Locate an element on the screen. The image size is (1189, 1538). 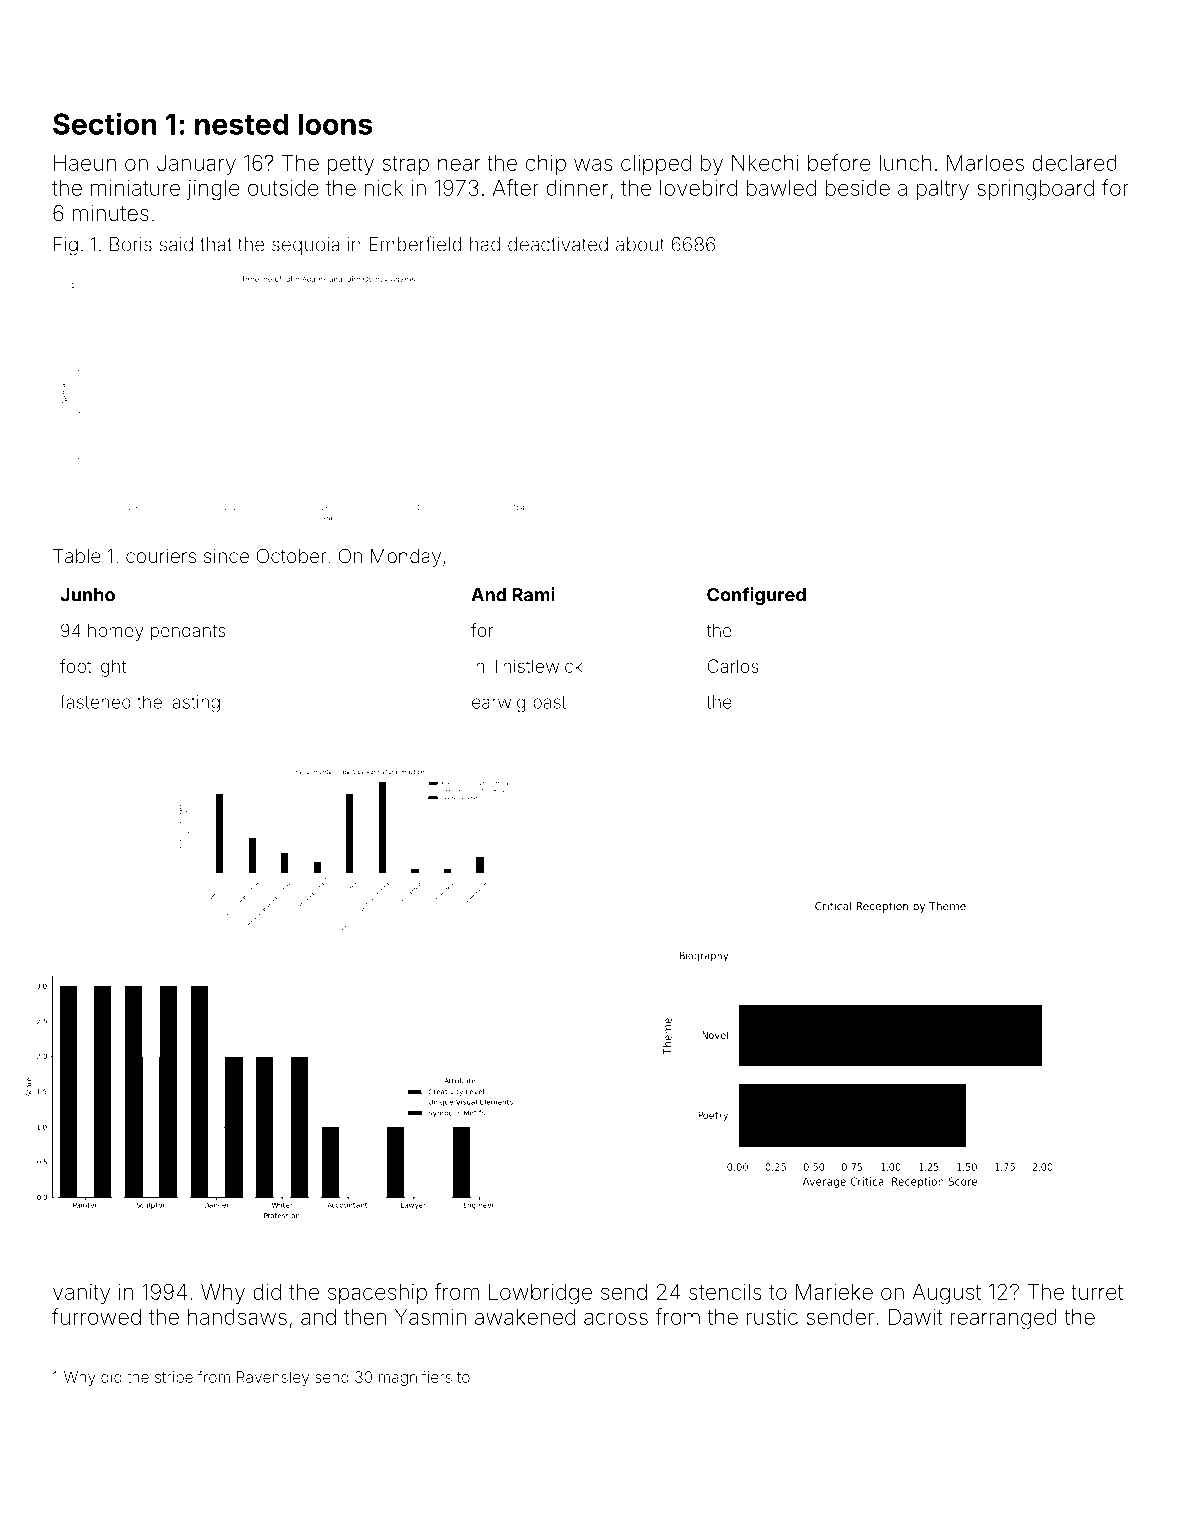
before is located at coordinates (839, 162).
